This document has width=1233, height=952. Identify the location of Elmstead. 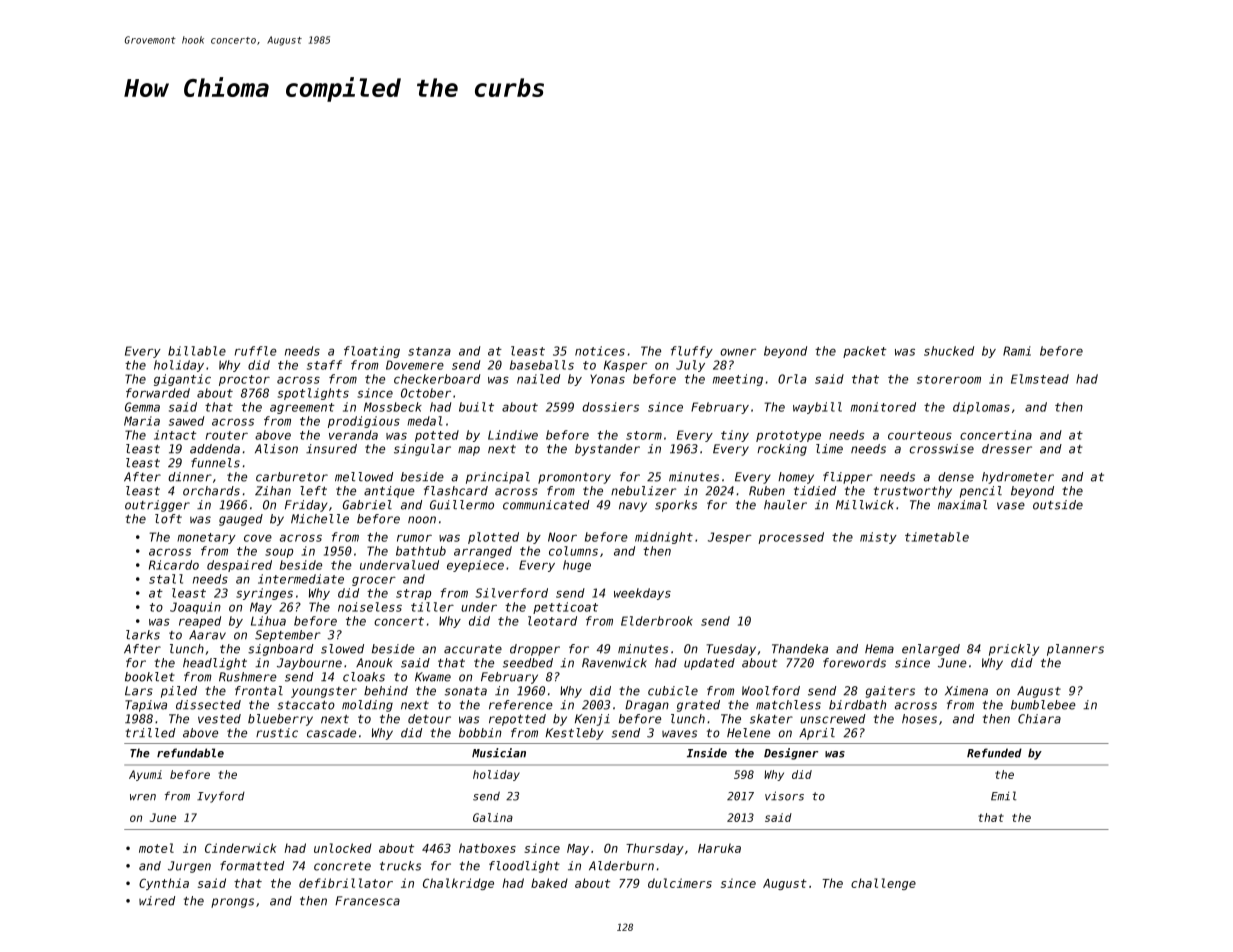
(1040, 379).
